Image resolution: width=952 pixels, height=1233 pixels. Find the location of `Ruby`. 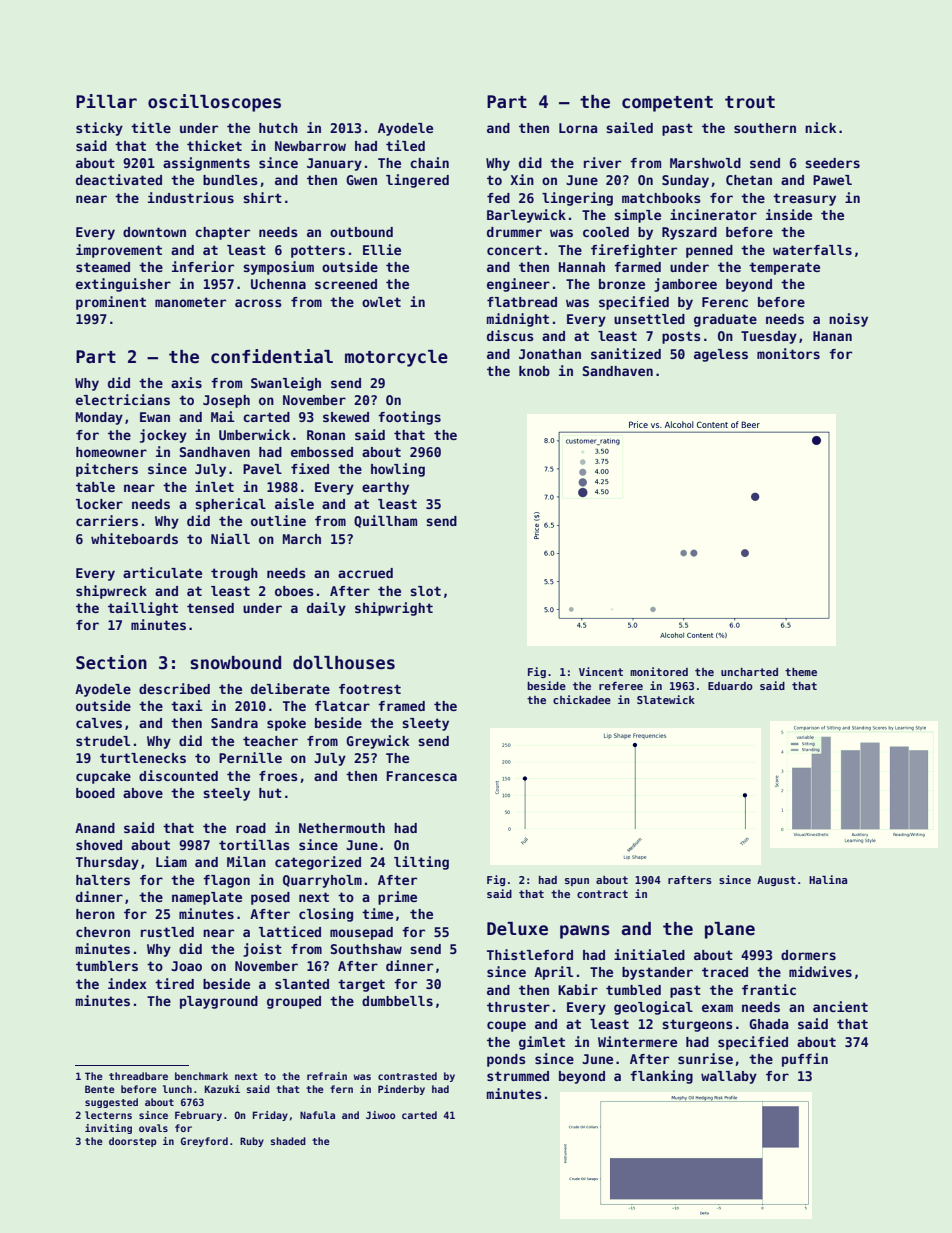

Ruby is located at coordinates (252, 1142).
